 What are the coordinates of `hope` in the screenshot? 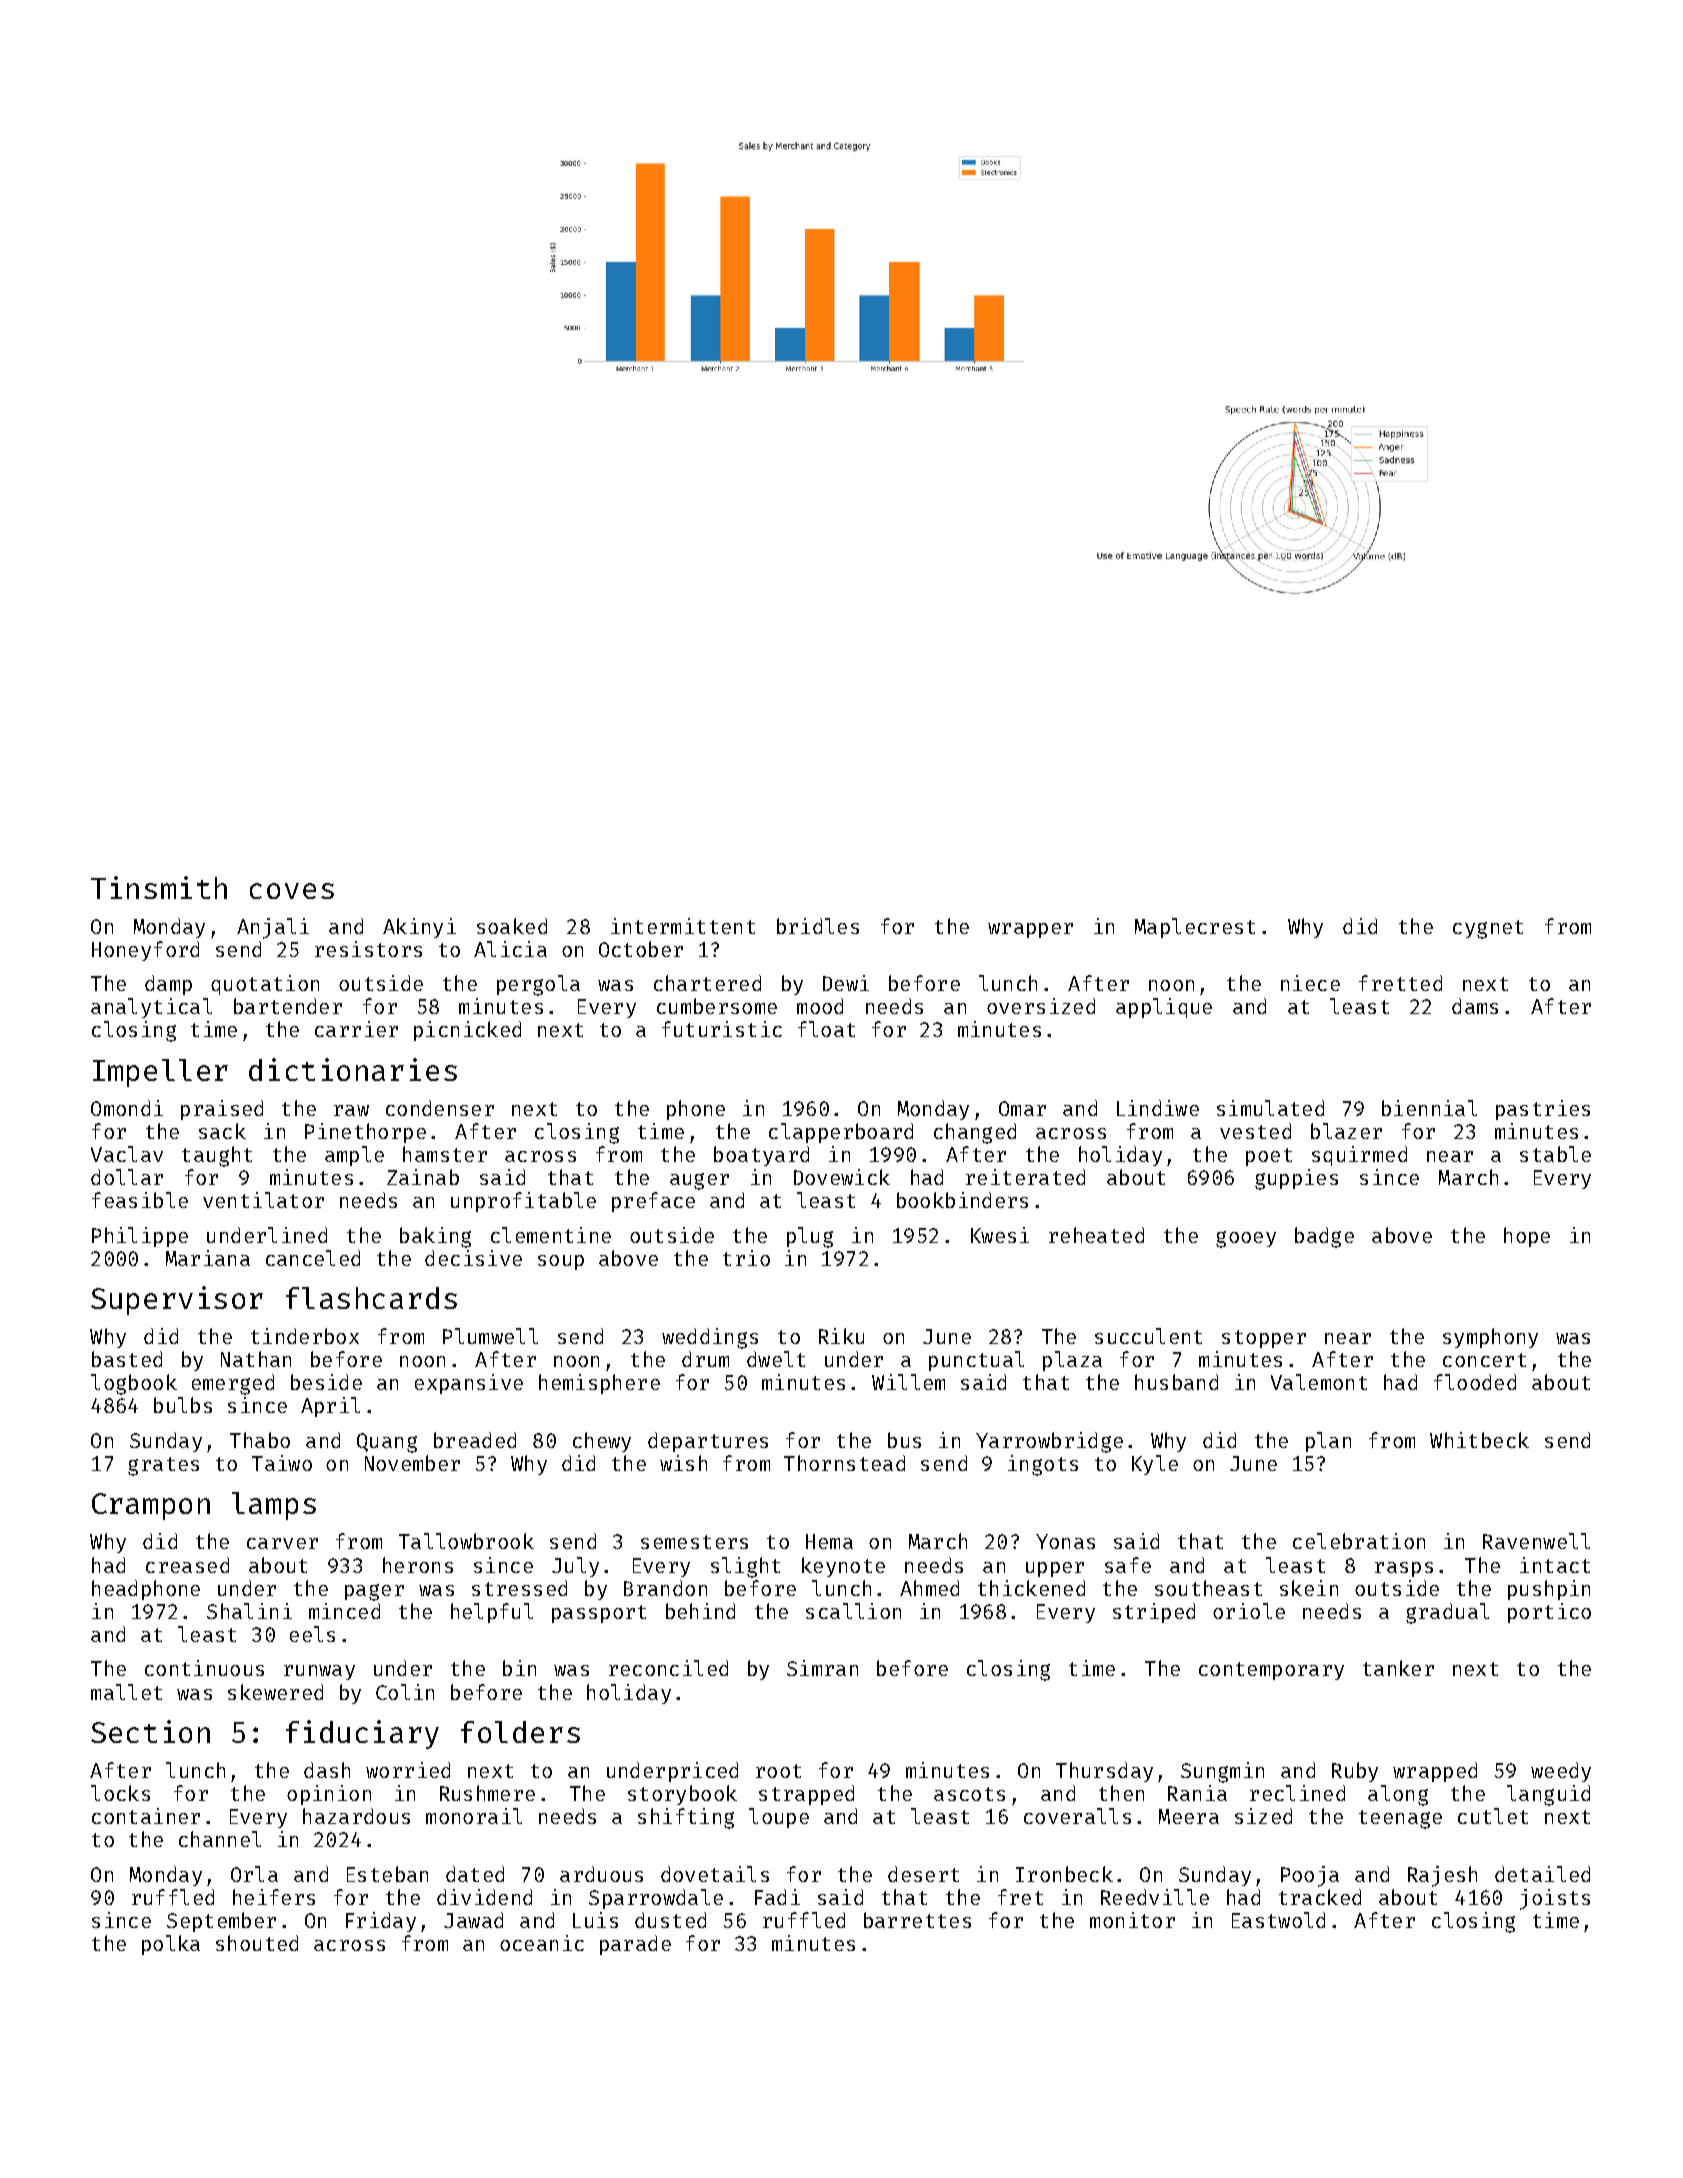 It's located at (1527, 1237).
